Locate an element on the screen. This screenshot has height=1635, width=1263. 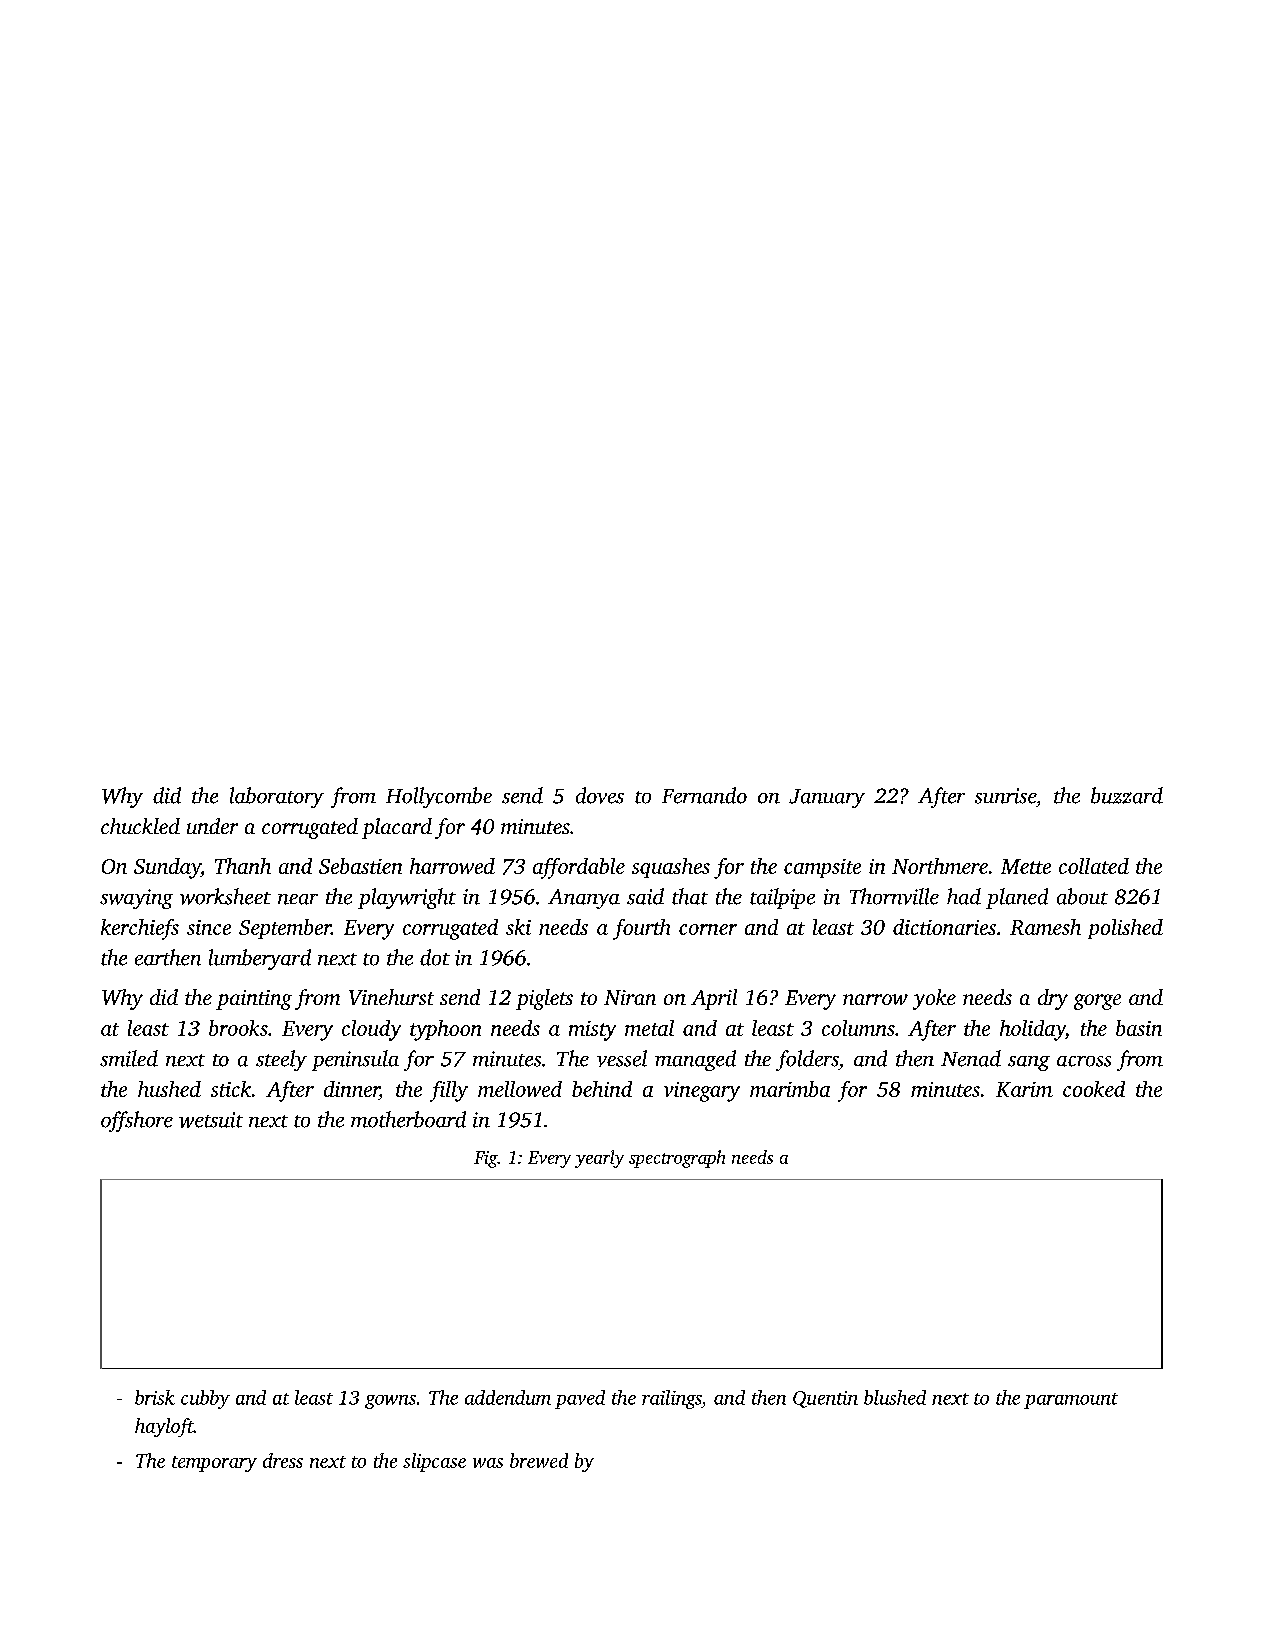
temporary is located at coordinates (214, 1464).
